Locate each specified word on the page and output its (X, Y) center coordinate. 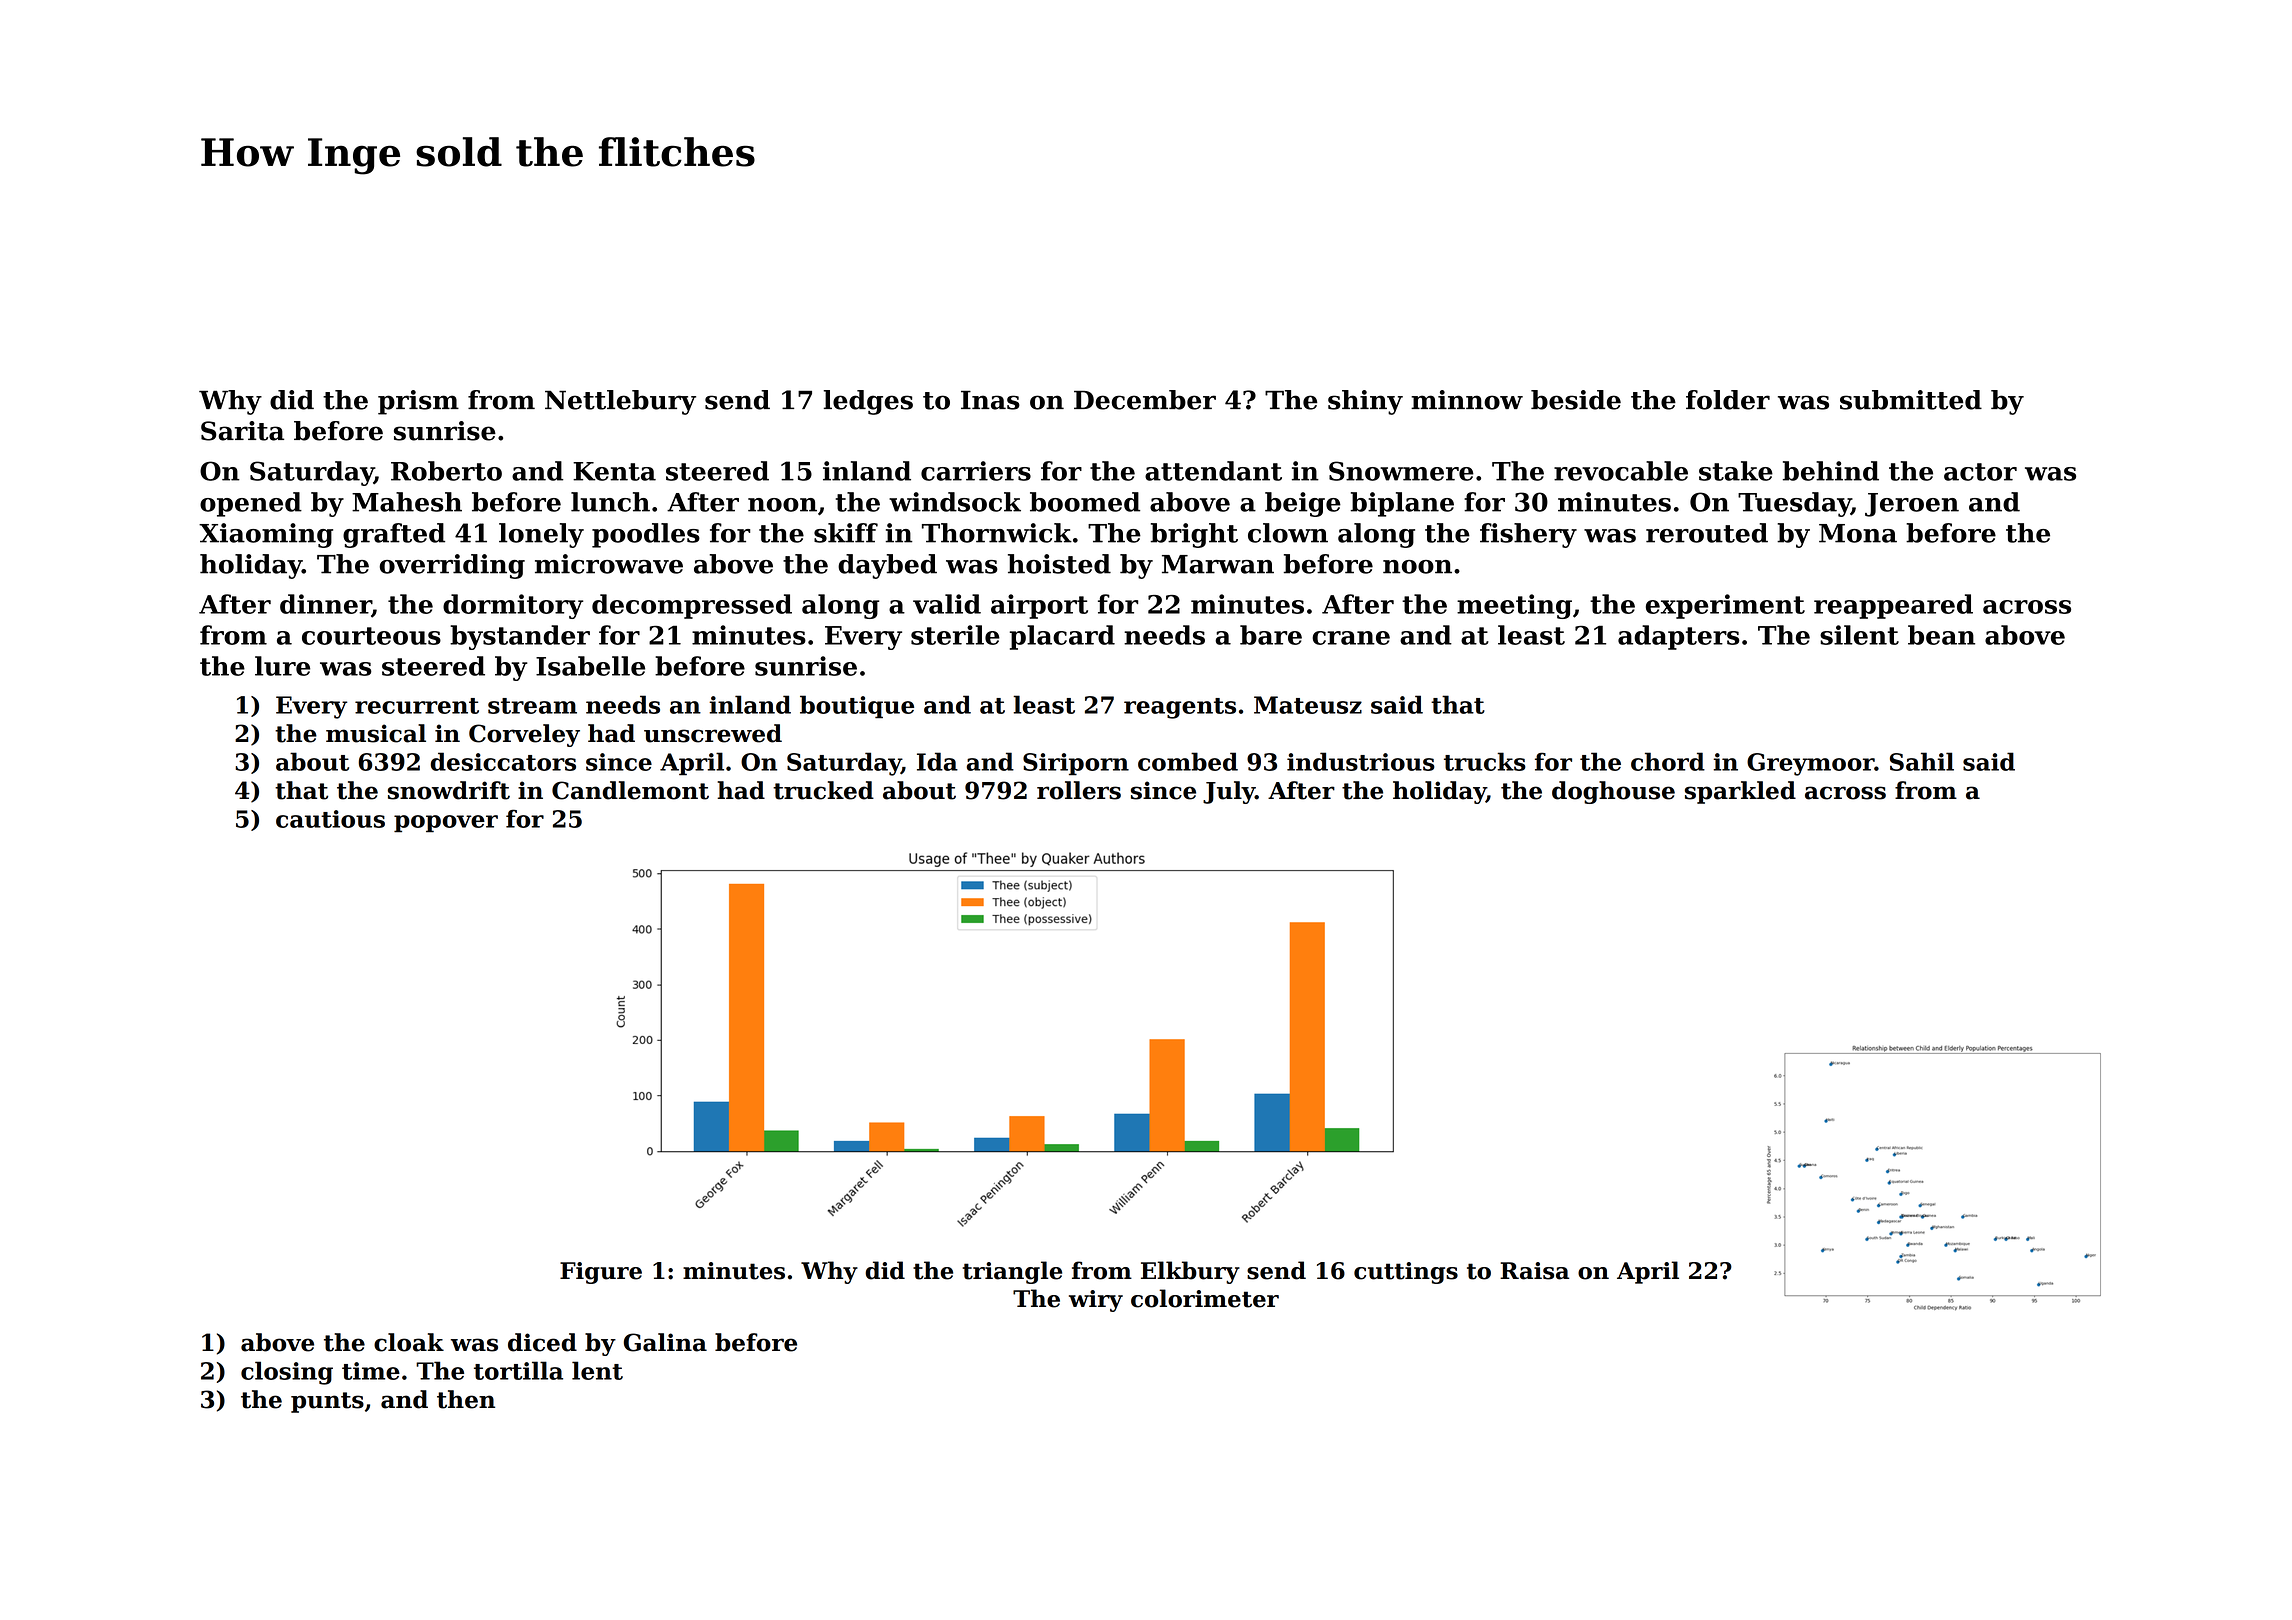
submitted (1911, 400)
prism (418, 402)
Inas (990, 400)
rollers (1079, 790)
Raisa (1534, 1271)
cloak (409, 1342)
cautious (330, 819)
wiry (1096, 1301)
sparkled (1740, 792)
